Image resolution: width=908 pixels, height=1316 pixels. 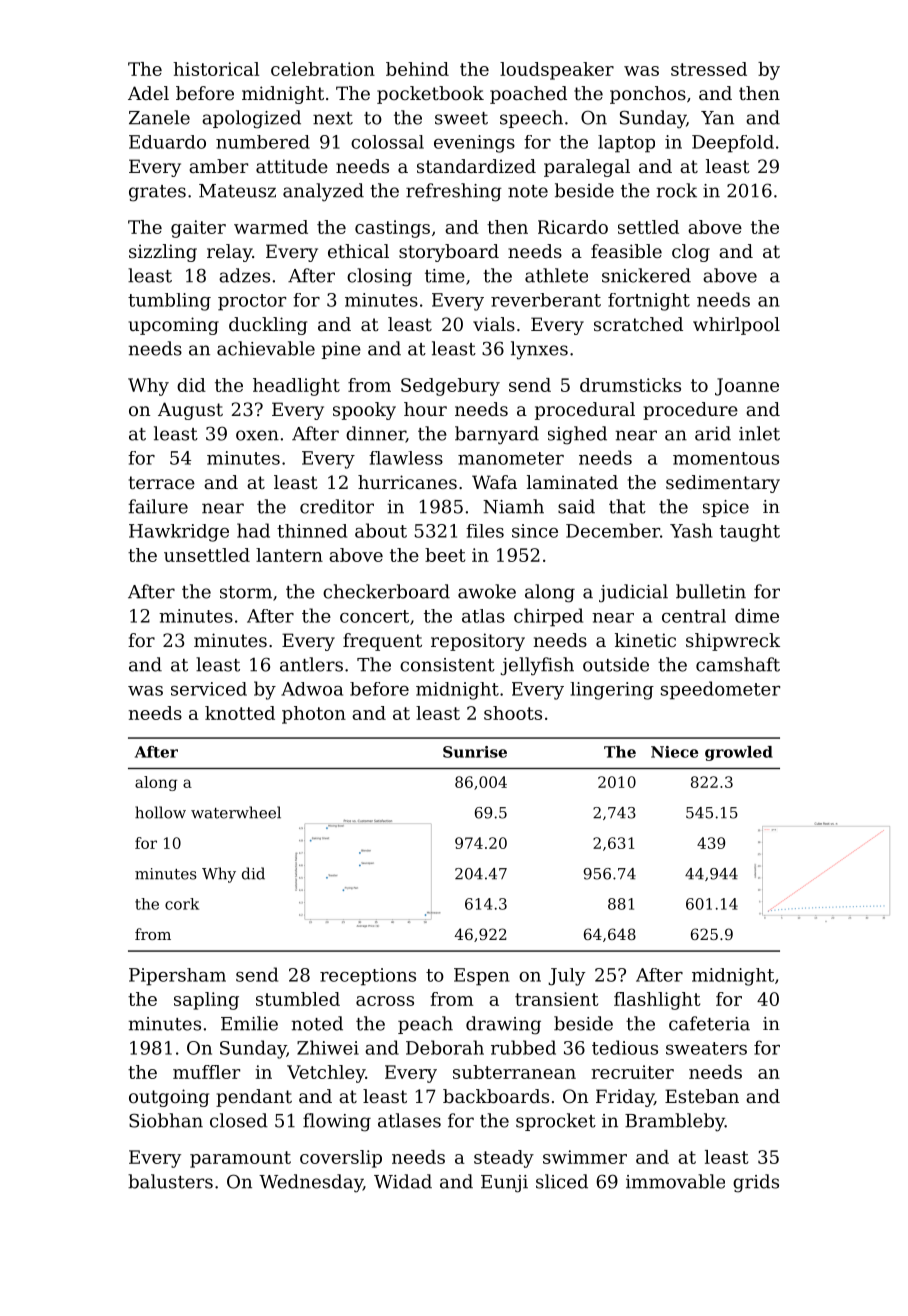 What do you see at coordinates (627, 506) in the image?
I see `that` at bounding box center [627, 506].
